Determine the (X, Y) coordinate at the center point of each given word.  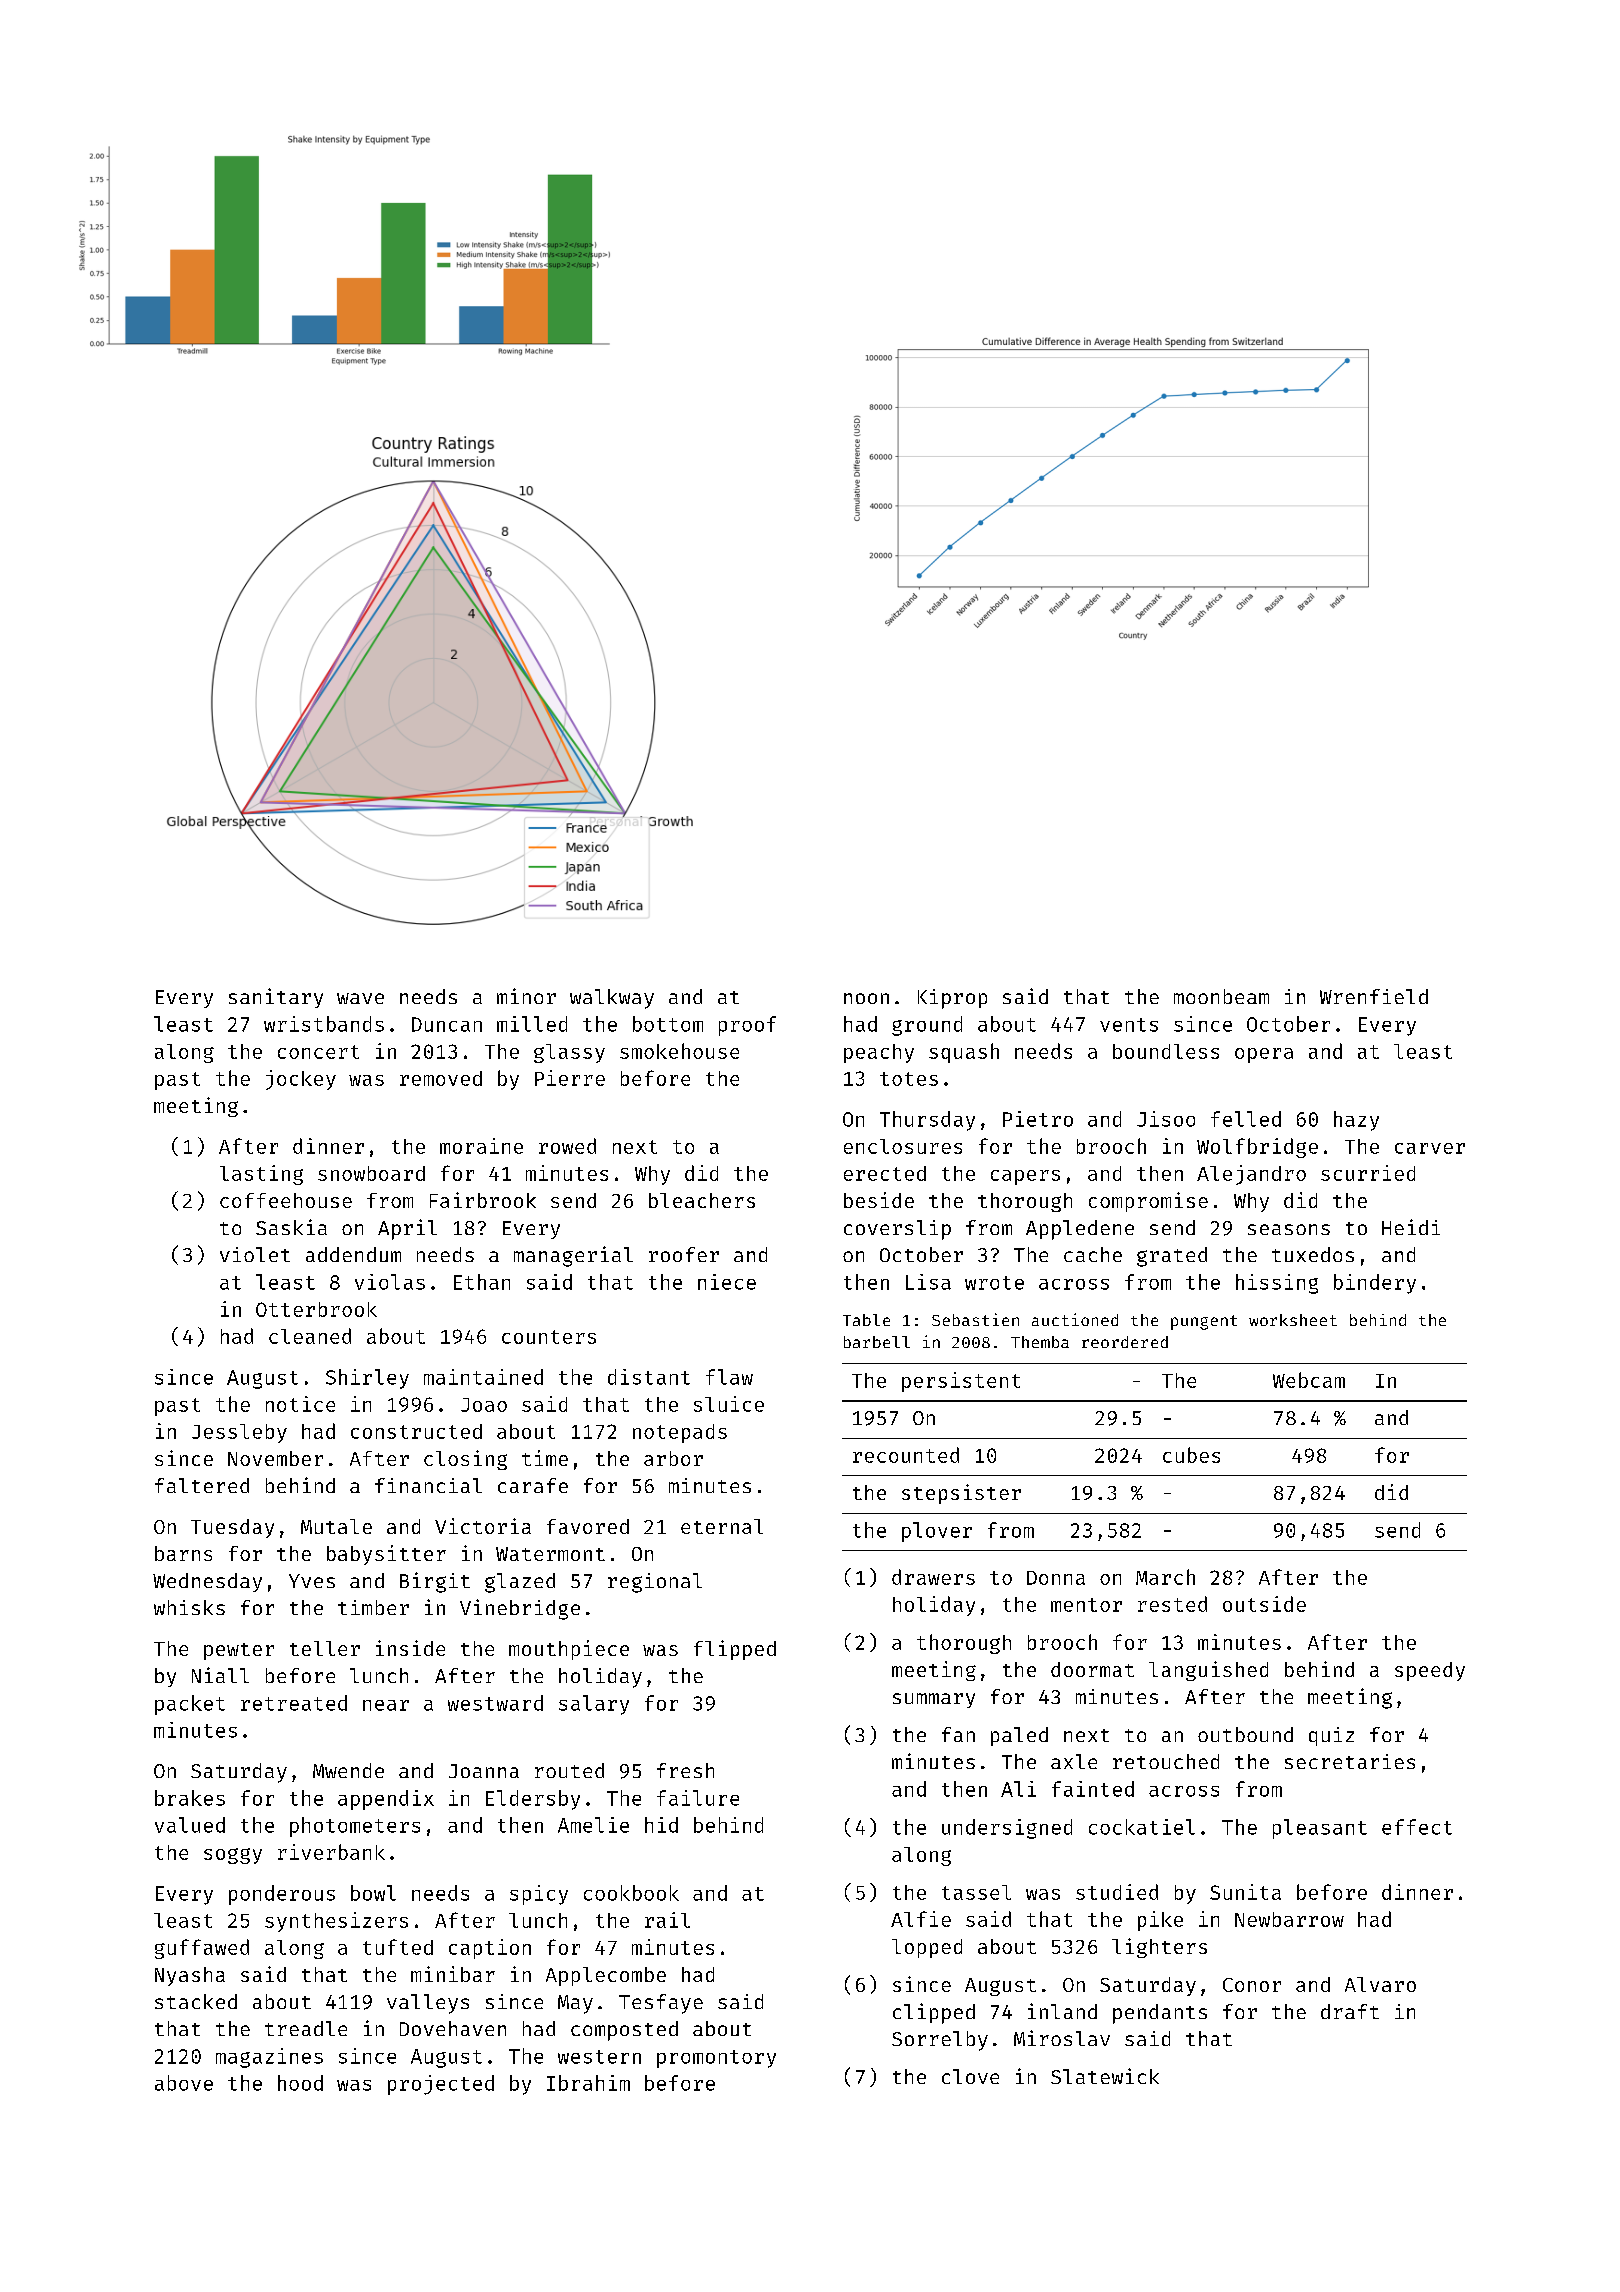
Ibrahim (588, 2083)
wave (360, 998)
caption (490, 1949)
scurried (1368, 1173)
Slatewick (1105, 2076)
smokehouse (679, 1051)
